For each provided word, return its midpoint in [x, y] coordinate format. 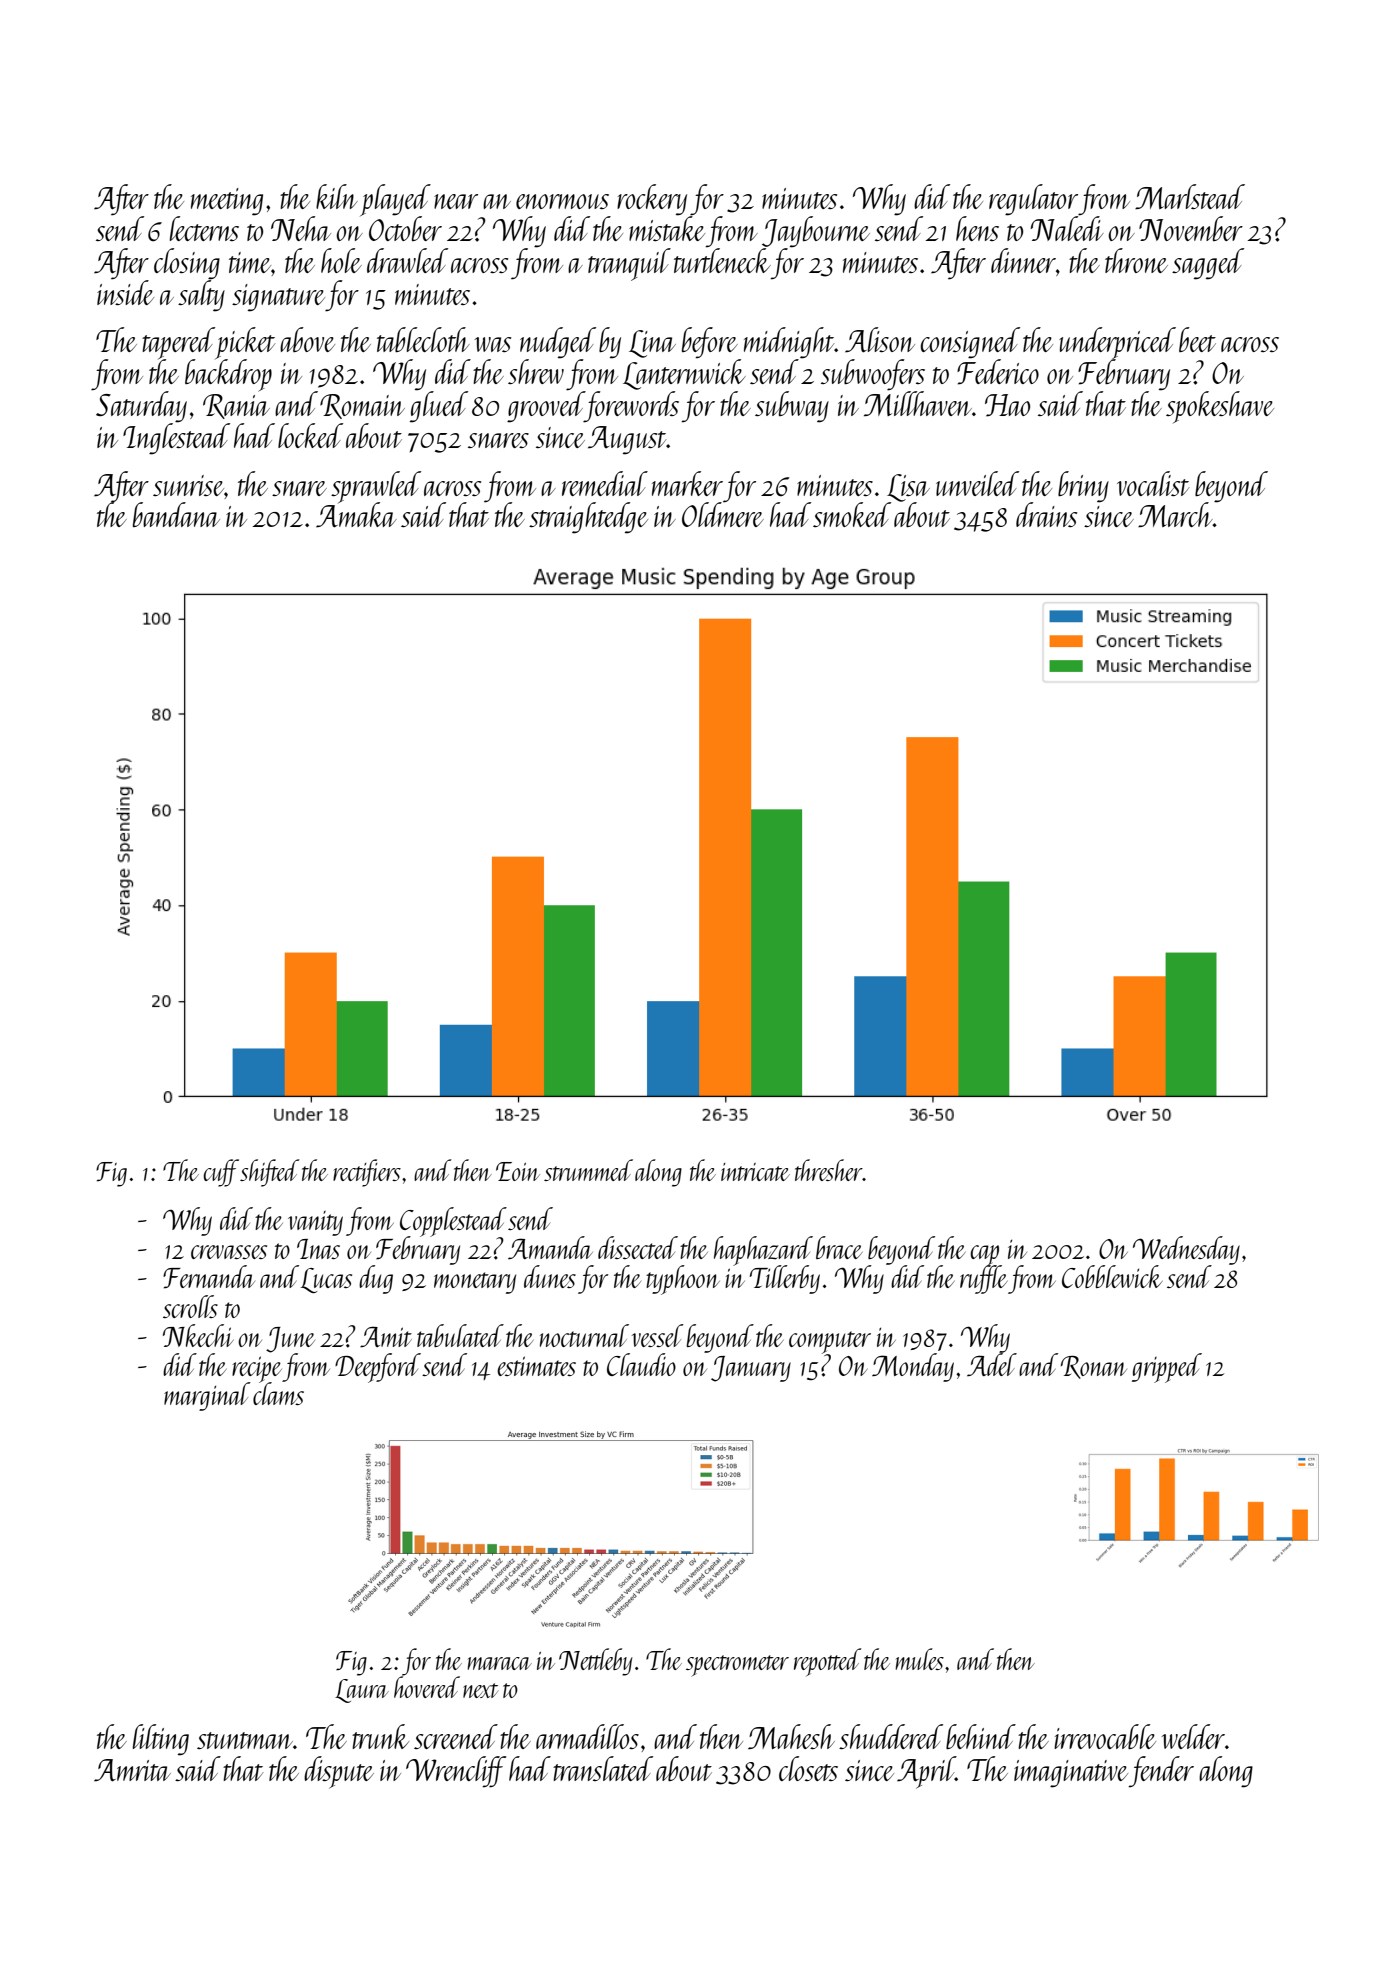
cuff [221, 1173]
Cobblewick [1112, 1276]
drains [1046, 514]
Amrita [132, 1770]
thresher [829, 1170]
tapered [178, 343]
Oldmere [723, 514]
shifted [269, 1173]
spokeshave [1220, 407]
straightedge [588, 518]
